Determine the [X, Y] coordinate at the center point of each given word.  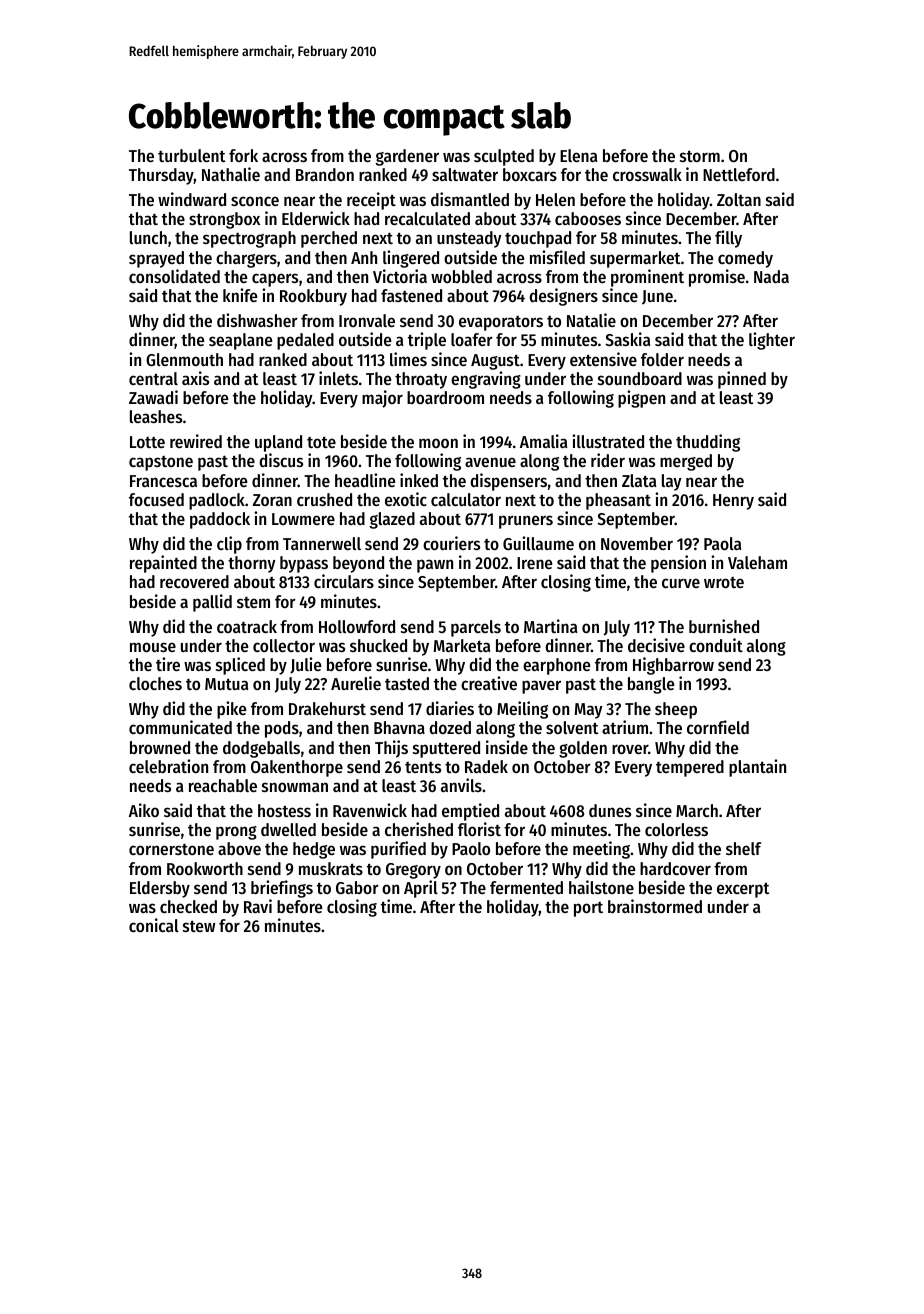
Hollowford [357, 626]
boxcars [530, 174]
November [637, 543]
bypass [304, 564]
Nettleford [739, 174]
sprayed [156, 259]
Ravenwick [370, 810]
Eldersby [160, 889]
